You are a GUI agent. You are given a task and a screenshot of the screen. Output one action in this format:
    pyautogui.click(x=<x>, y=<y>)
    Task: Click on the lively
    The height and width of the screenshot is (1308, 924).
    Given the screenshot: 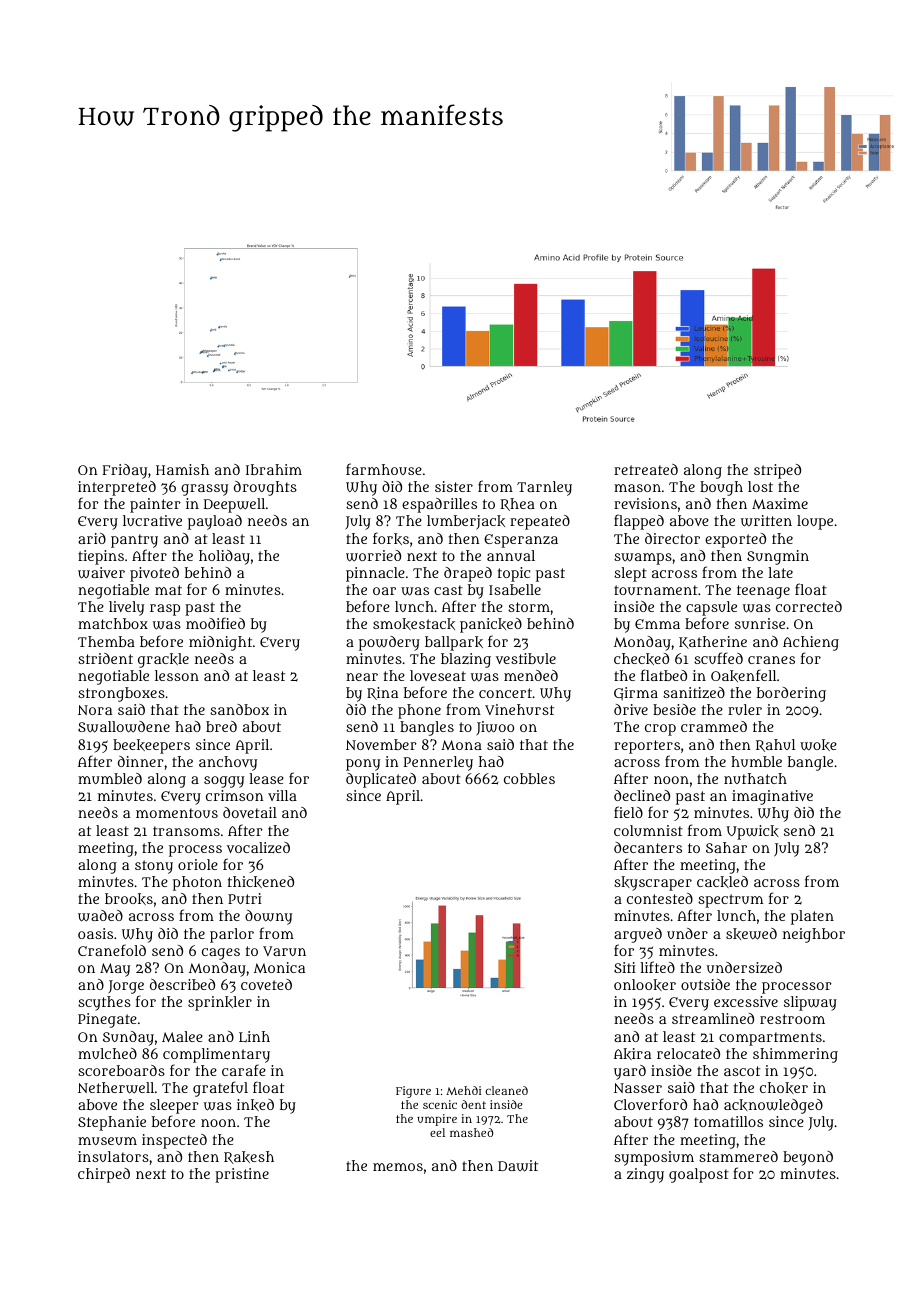 What is the action you would take?
    pyautogui.click(x=126, y=608)
